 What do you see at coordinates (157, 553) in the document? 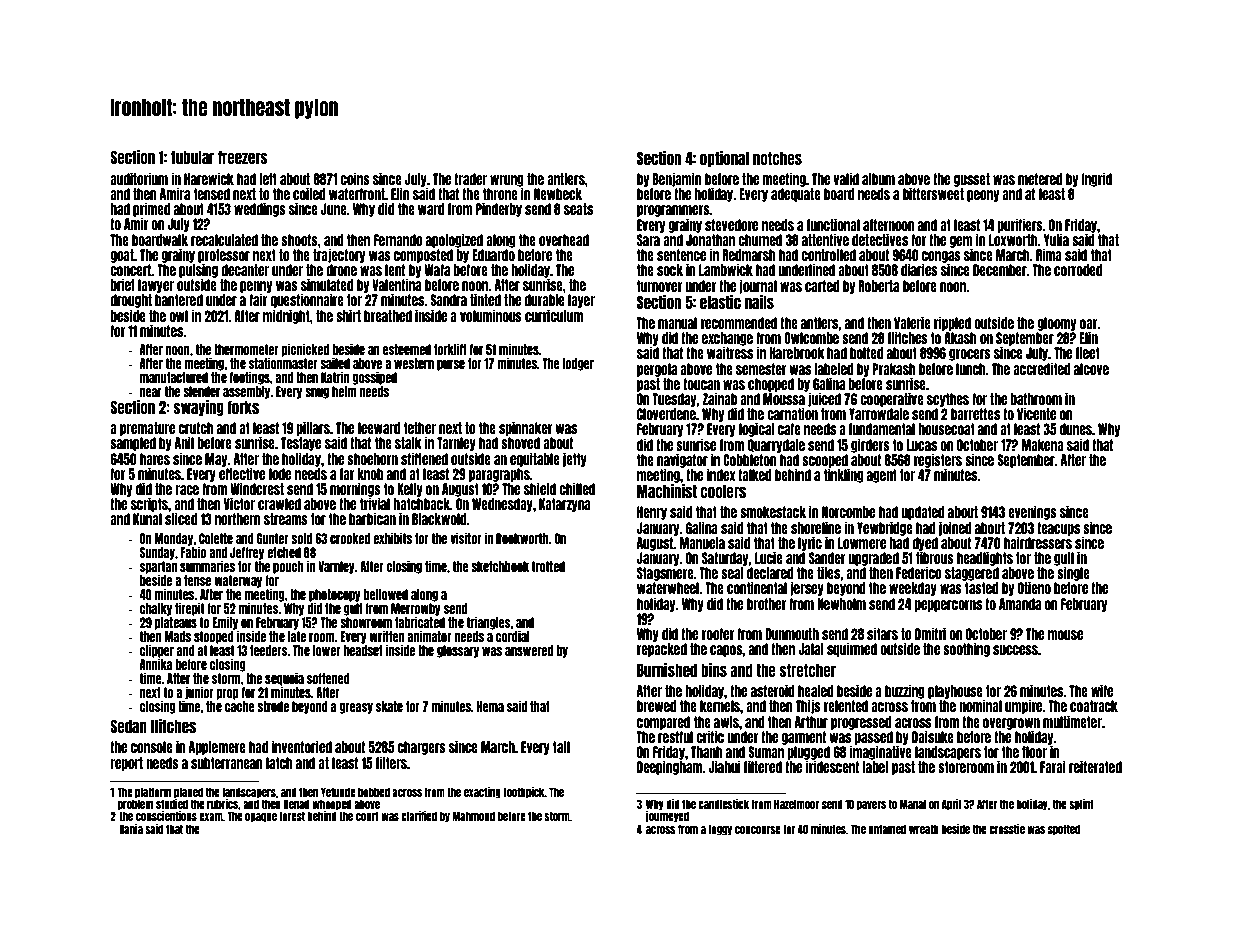
I see `Sunday` at bounding box center [157, 553].
